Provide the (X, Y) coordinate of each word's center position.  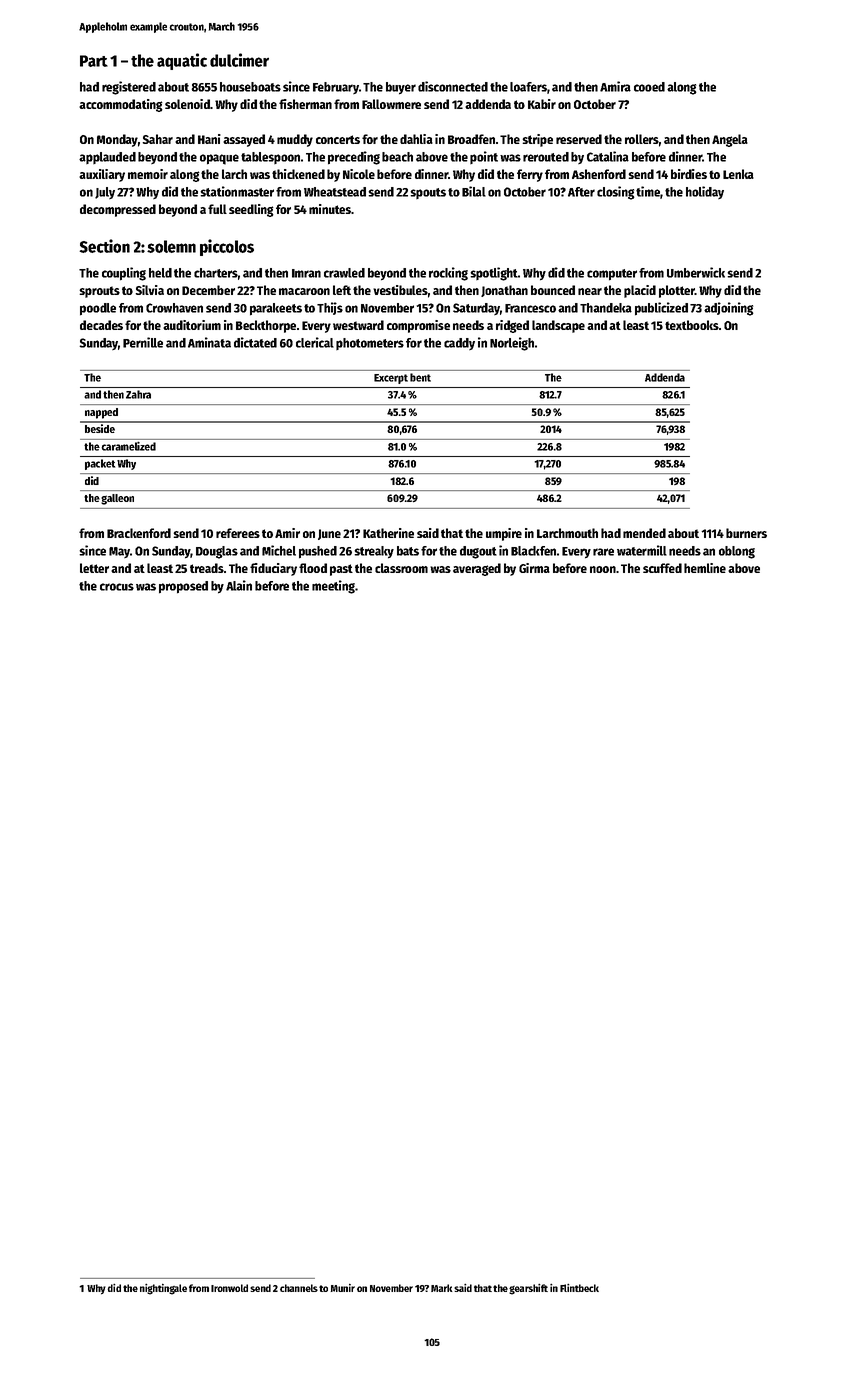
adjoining (729, 309)
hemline (705, 568)
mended (644, 533)
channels (299, 1288)
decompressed (118, 210)
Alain (239, 585)
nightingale (163, 1289)
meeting (333, 587)
